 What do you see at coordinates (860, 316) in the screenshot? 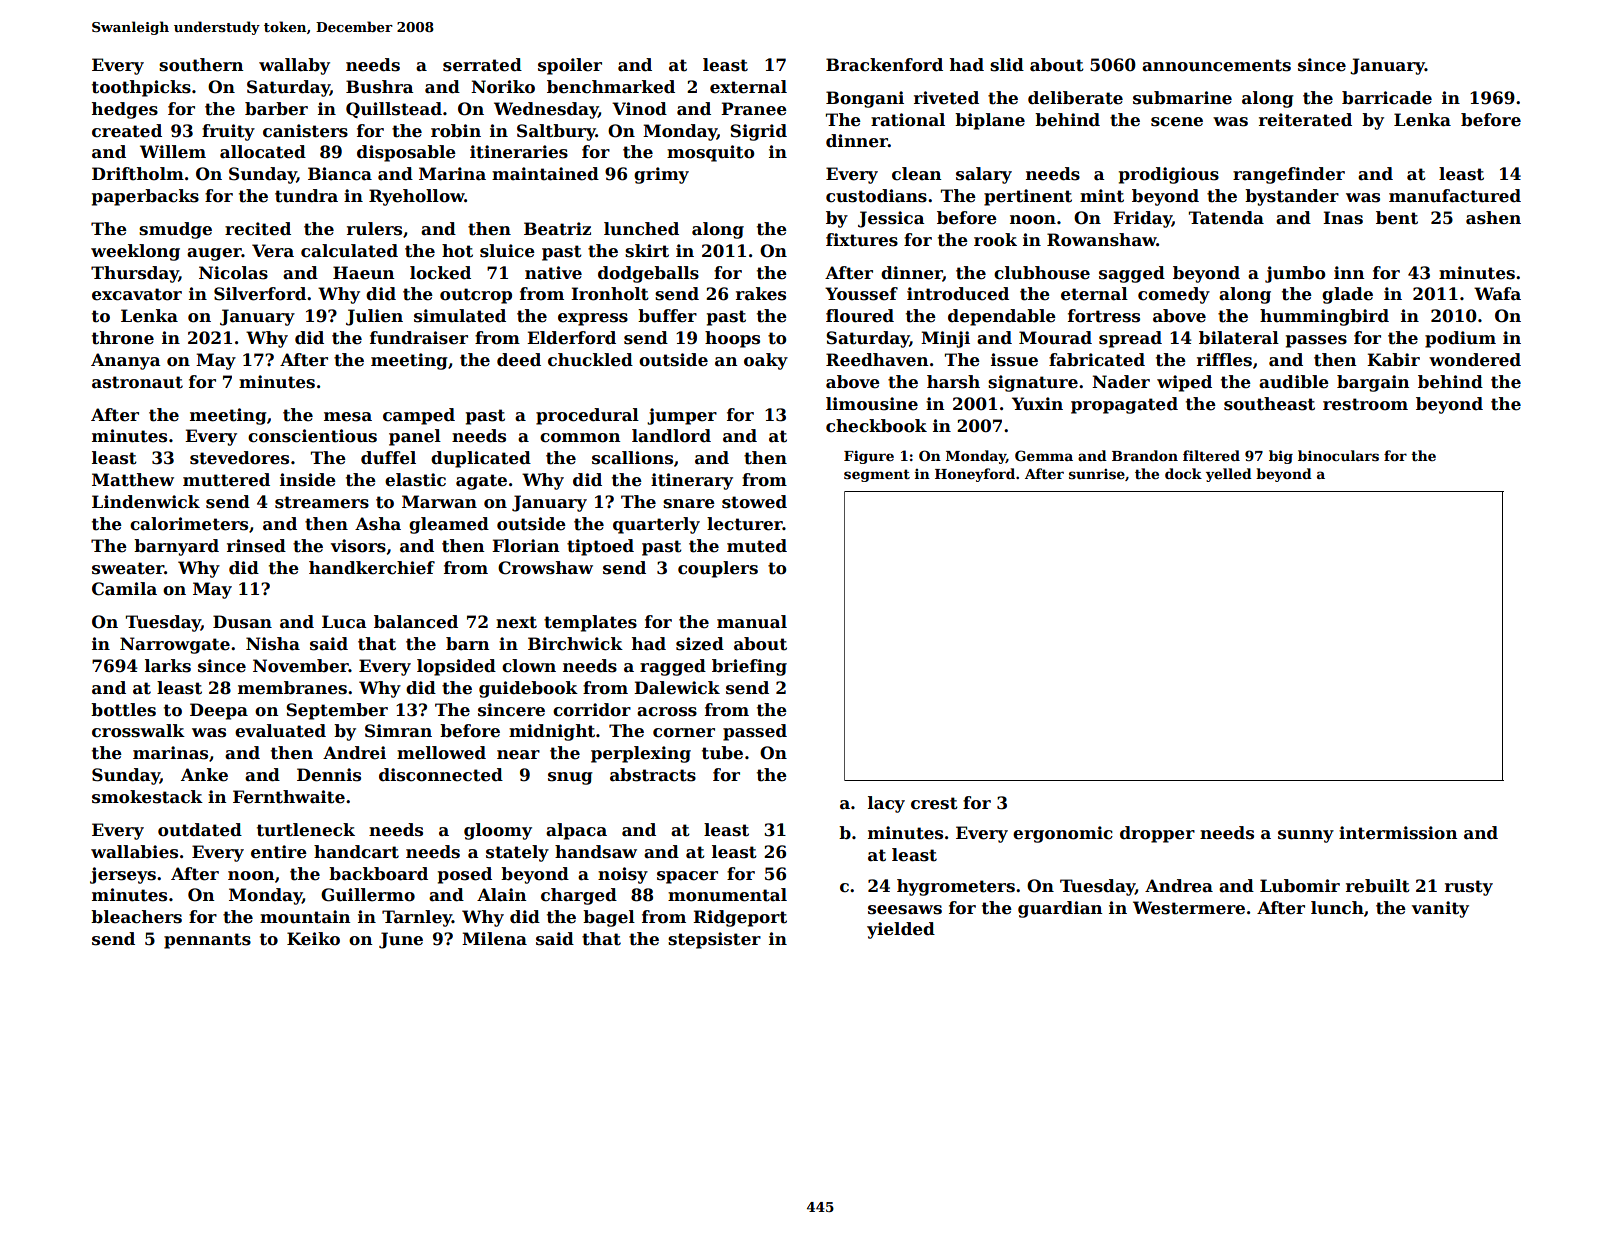
I see `floured` at bounding box center [860, 316].
